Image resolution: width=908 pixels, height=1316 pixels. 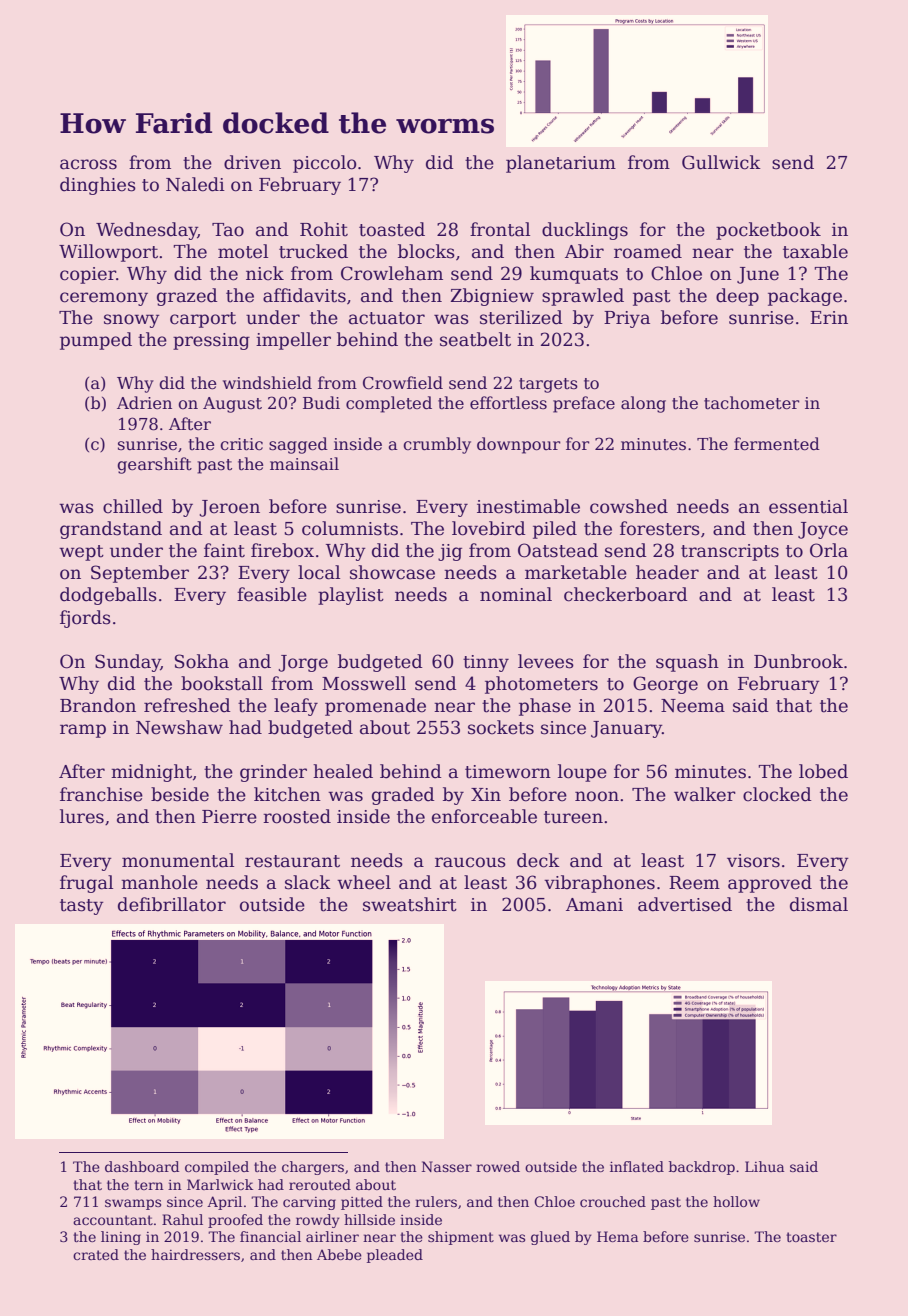 I want to click on planetarium, so click(x=561, y=164).
